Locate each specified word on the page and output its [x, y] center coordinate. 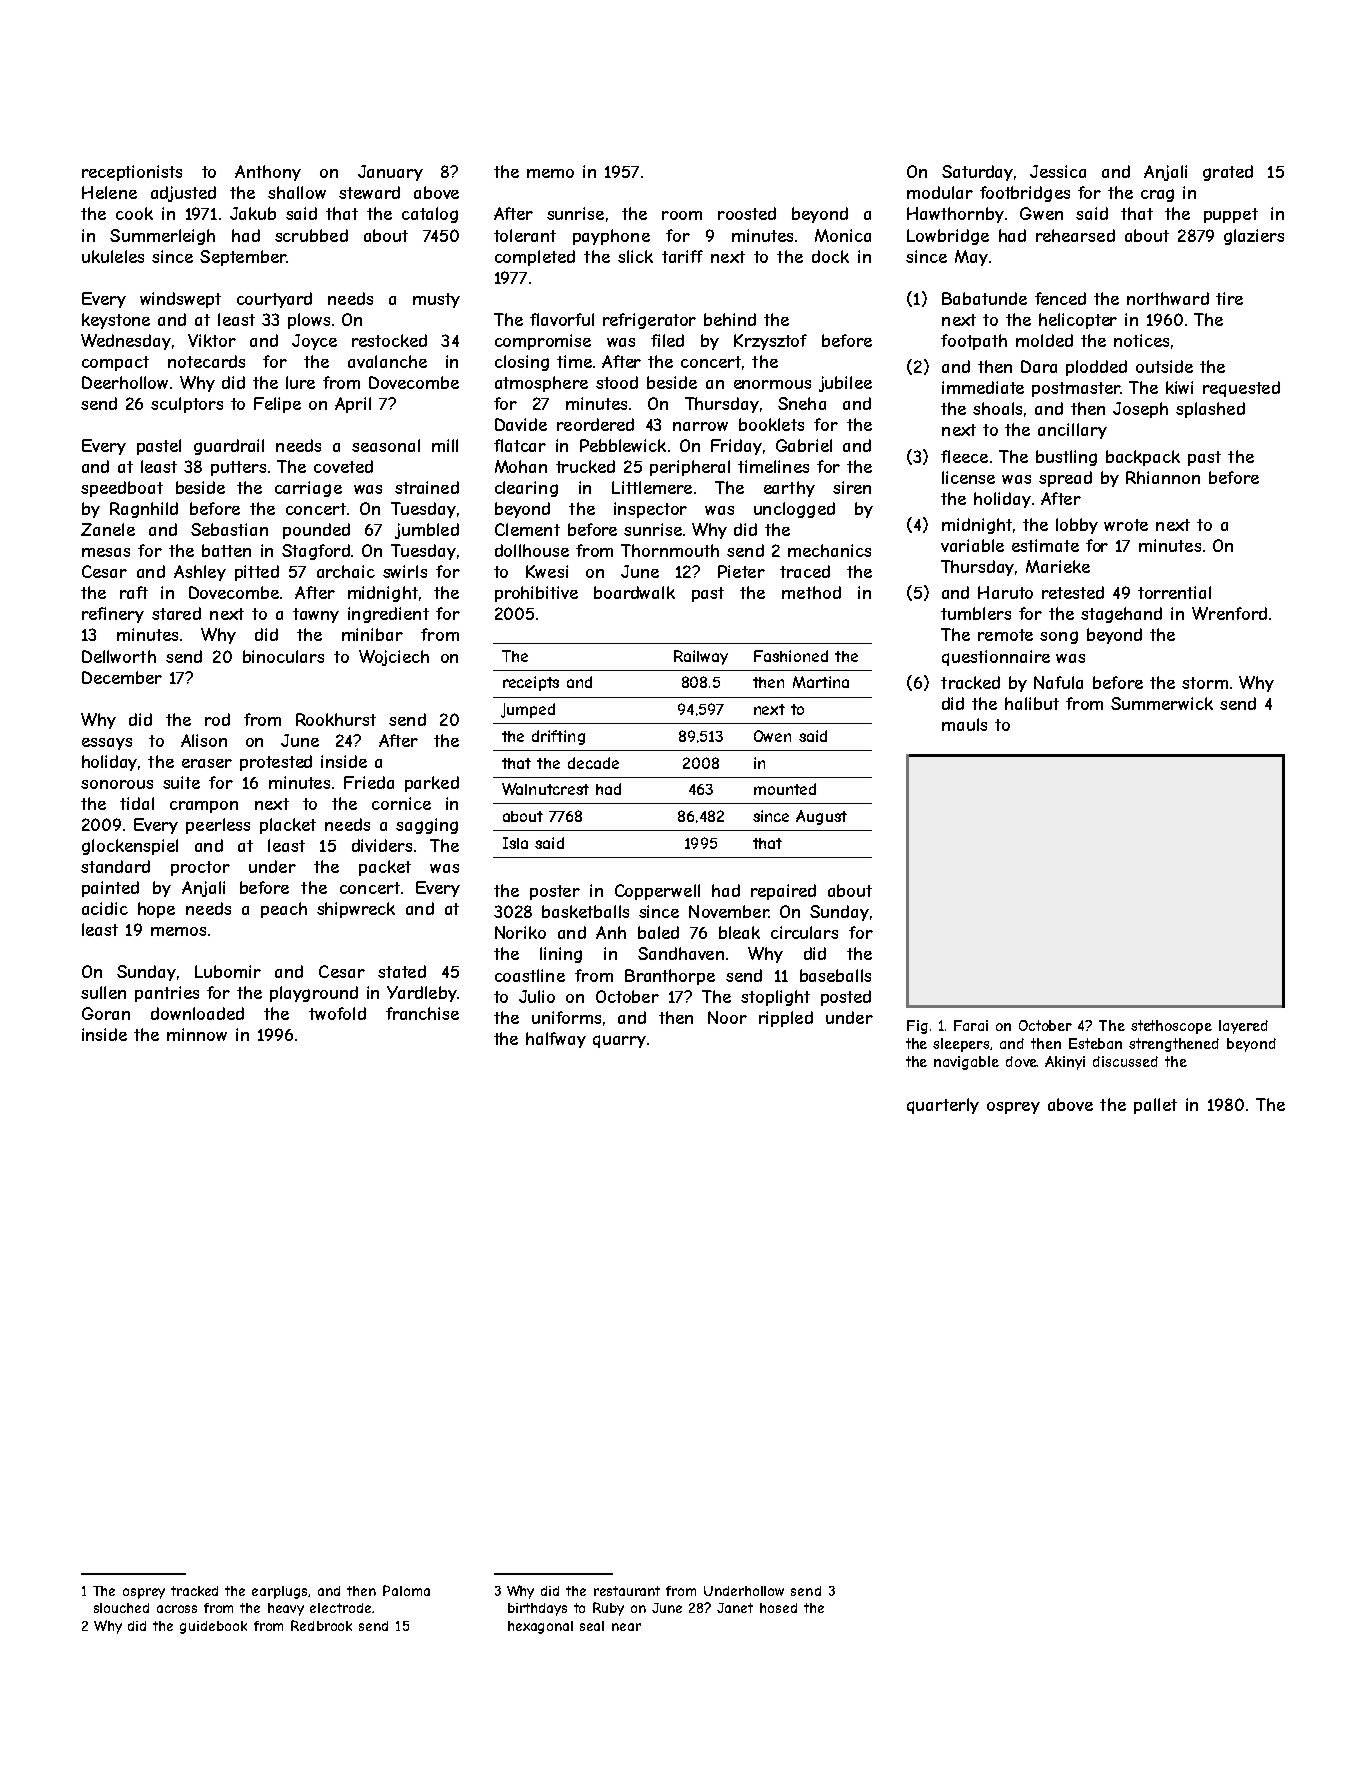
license [968, 477]
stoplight [775, 998]
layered [1243, 1027]
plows [309, 321]
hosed [778, 1608]
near [626, 1627]
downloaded [197, 1013]
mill [445, 445]
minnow [197, 1034]
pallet [1155, 1106]
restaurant [627, 1591]
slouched [121, 1608]
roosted [747, 213]
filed [667, 340]
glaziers [1254, 237]
